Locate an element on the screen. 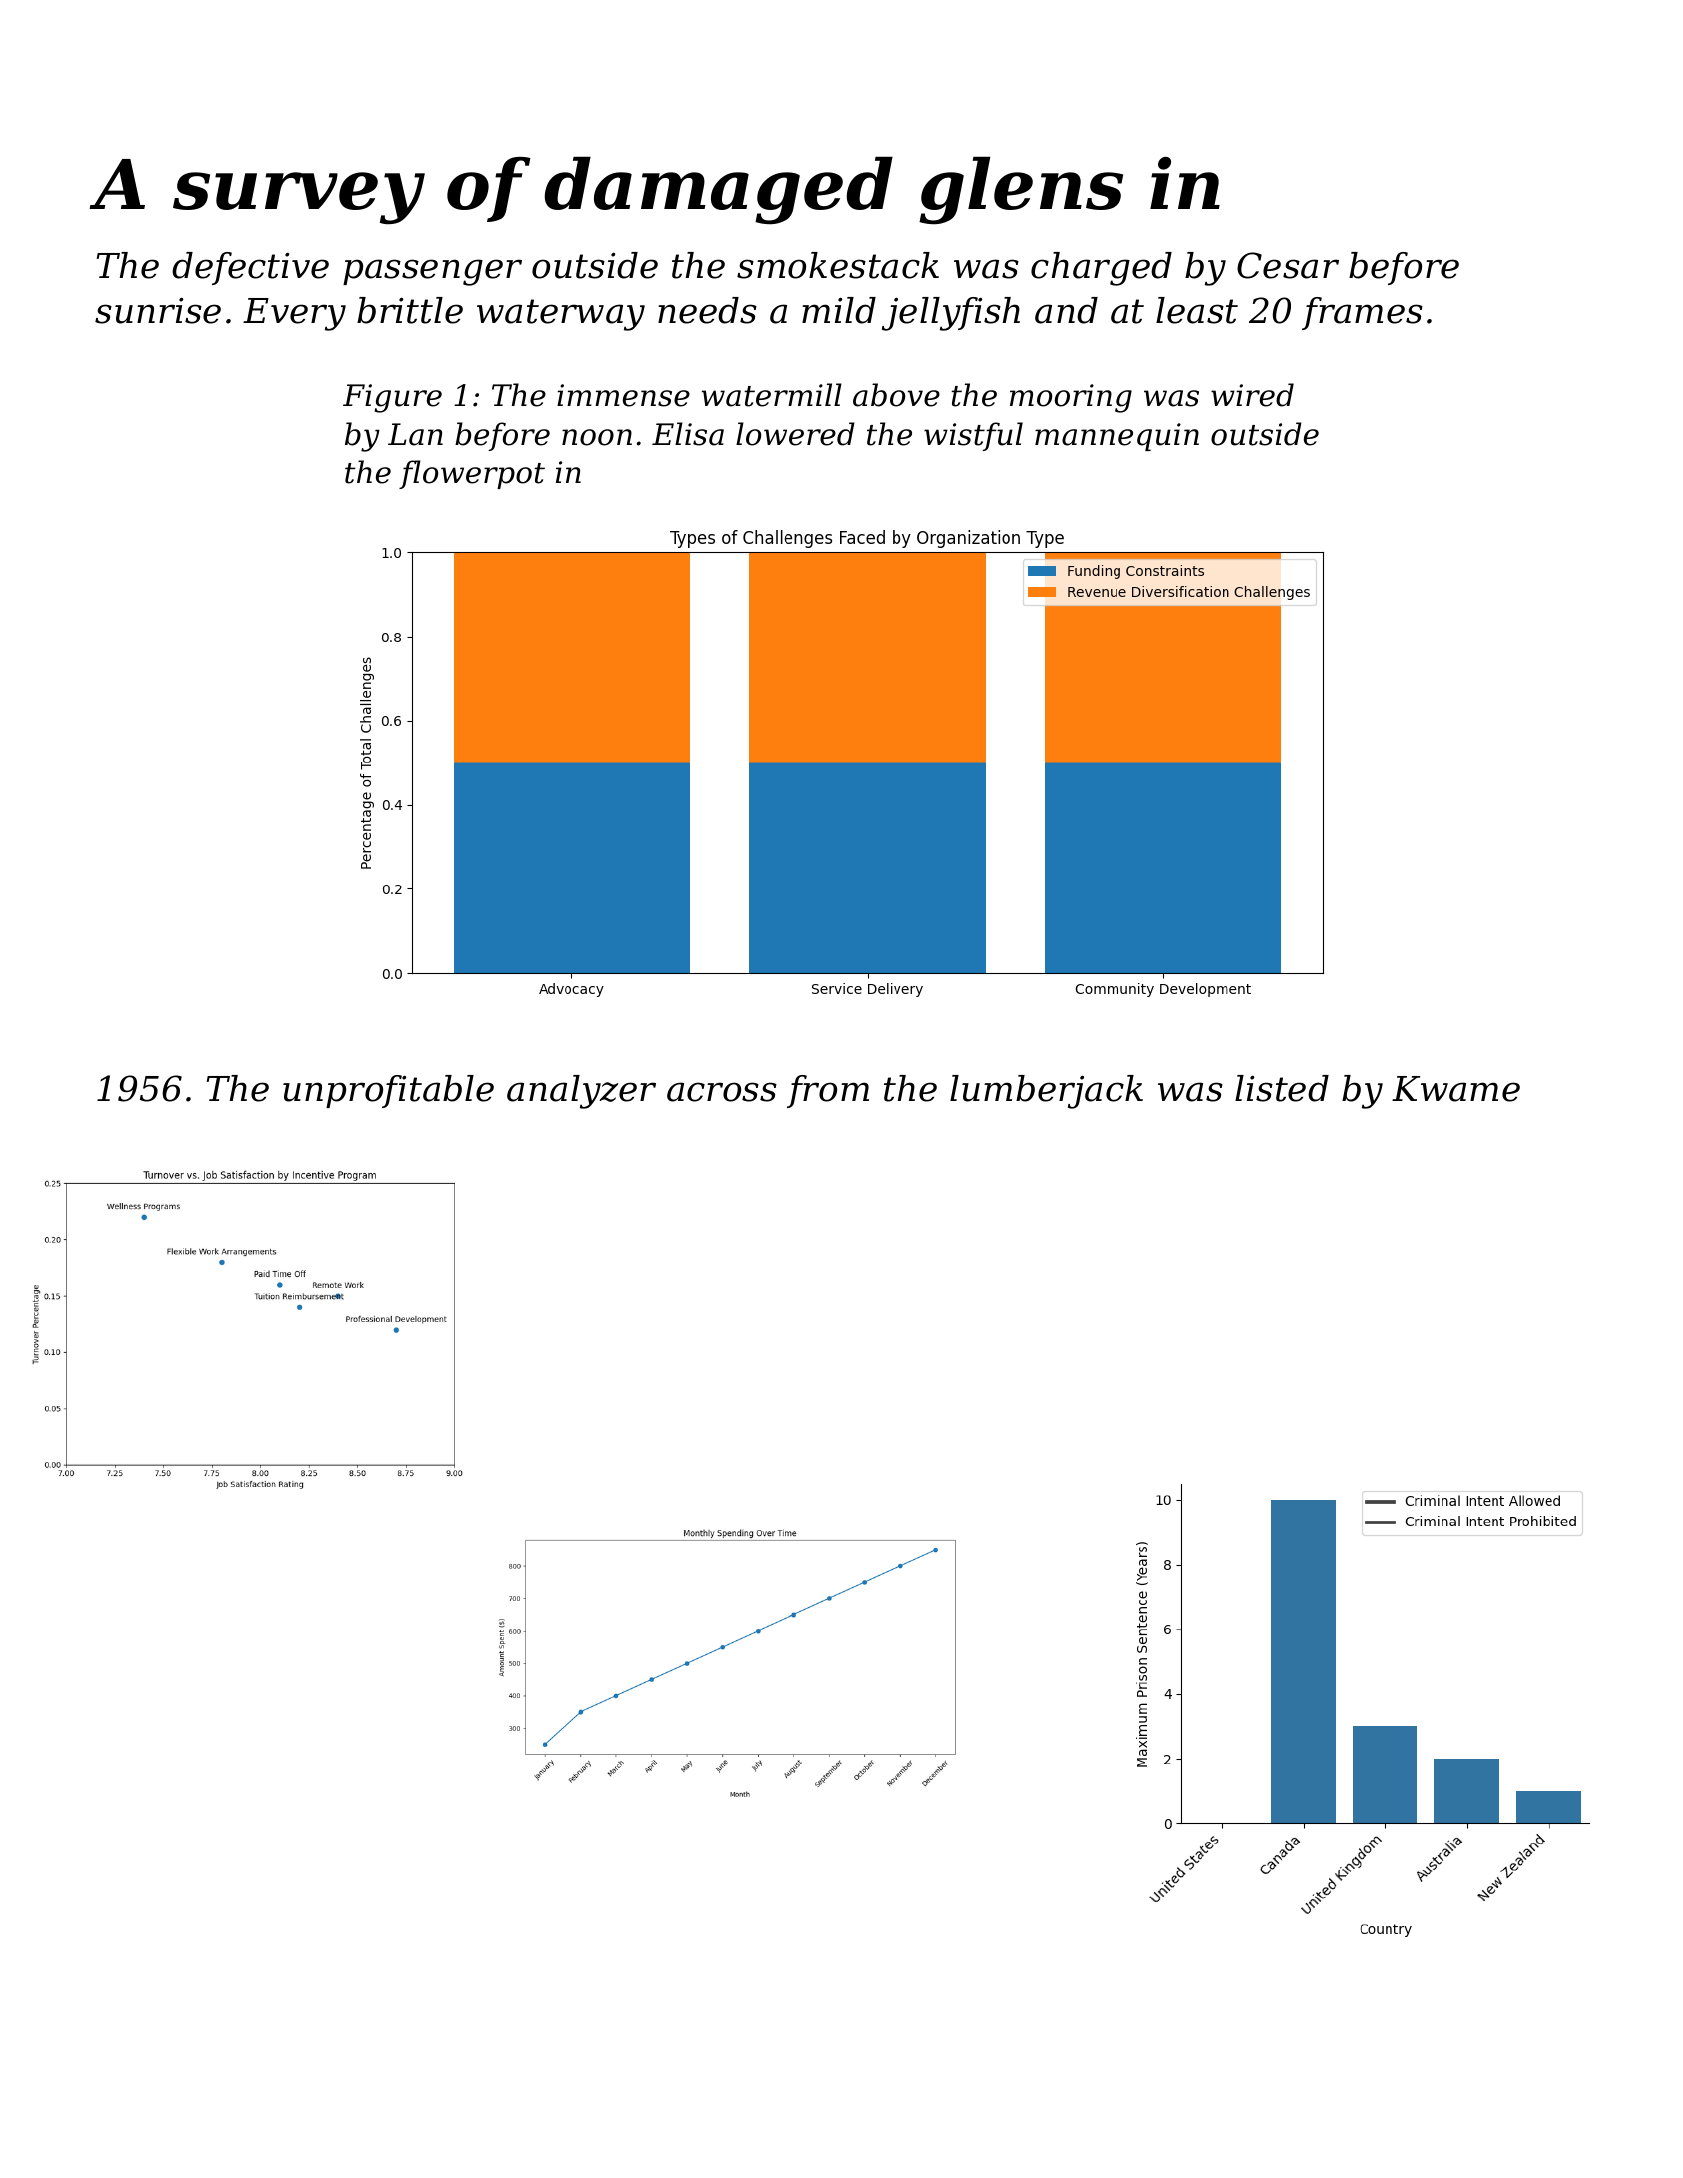 This screenshot has width=1683, height=2178. wistful is located at coordinates (973, 436).
